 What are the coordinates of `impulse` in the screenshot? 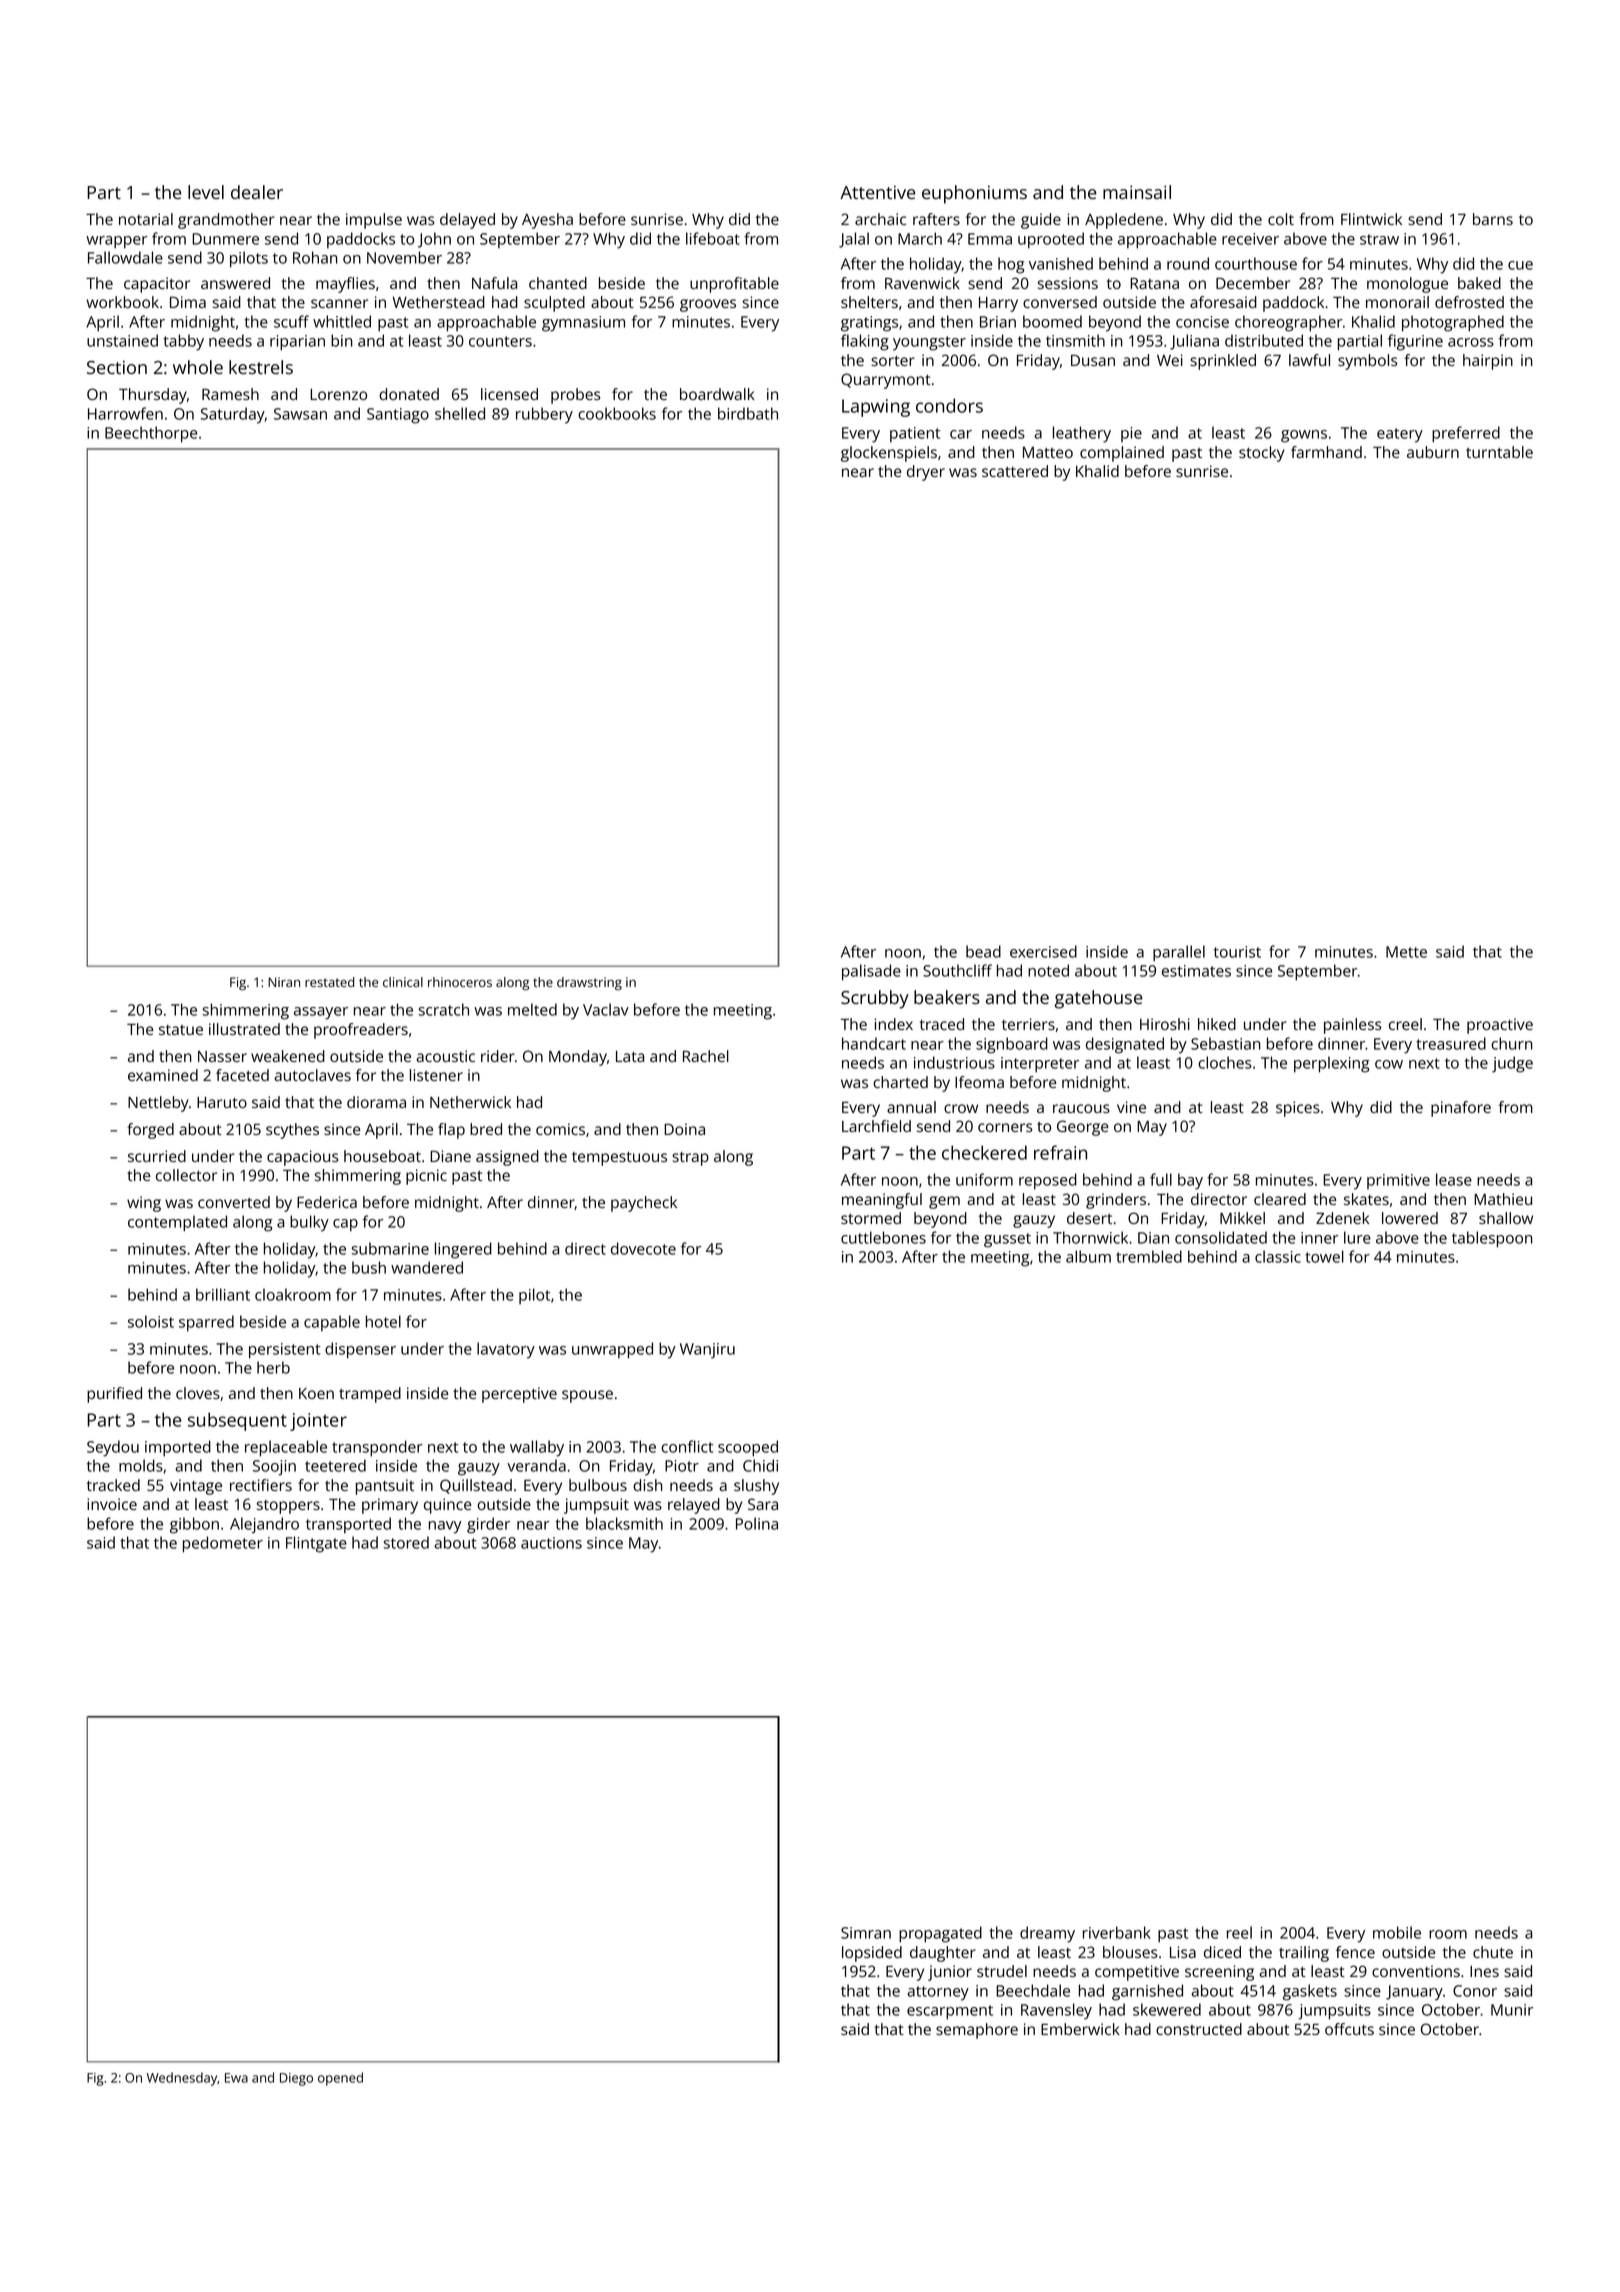 It's located at (374, 221).
